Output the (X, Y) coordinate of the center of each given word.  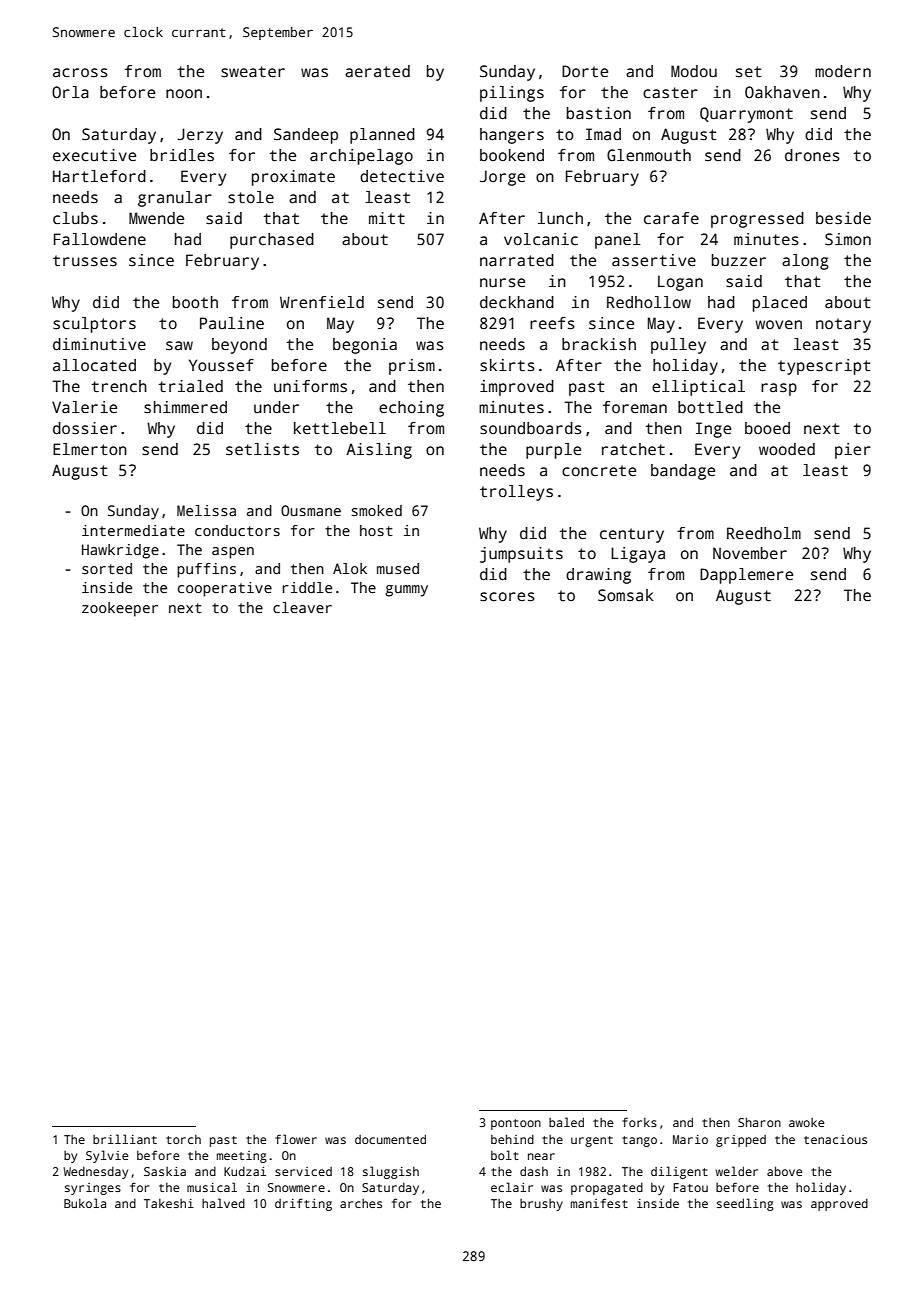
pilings (512, 94)
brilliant (125, 1139)
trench (119, 386)
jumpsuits (521, 555)
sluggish (391, 1172)
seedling (745, 1204)
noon (184, 93)
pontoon (516, 1124)
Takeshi (169, 1203)
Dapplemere (746, 576)
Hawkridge (120, 551)
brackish (599, 344)
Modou (694, 71)
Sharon (759, 1122)
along (805, 262)
